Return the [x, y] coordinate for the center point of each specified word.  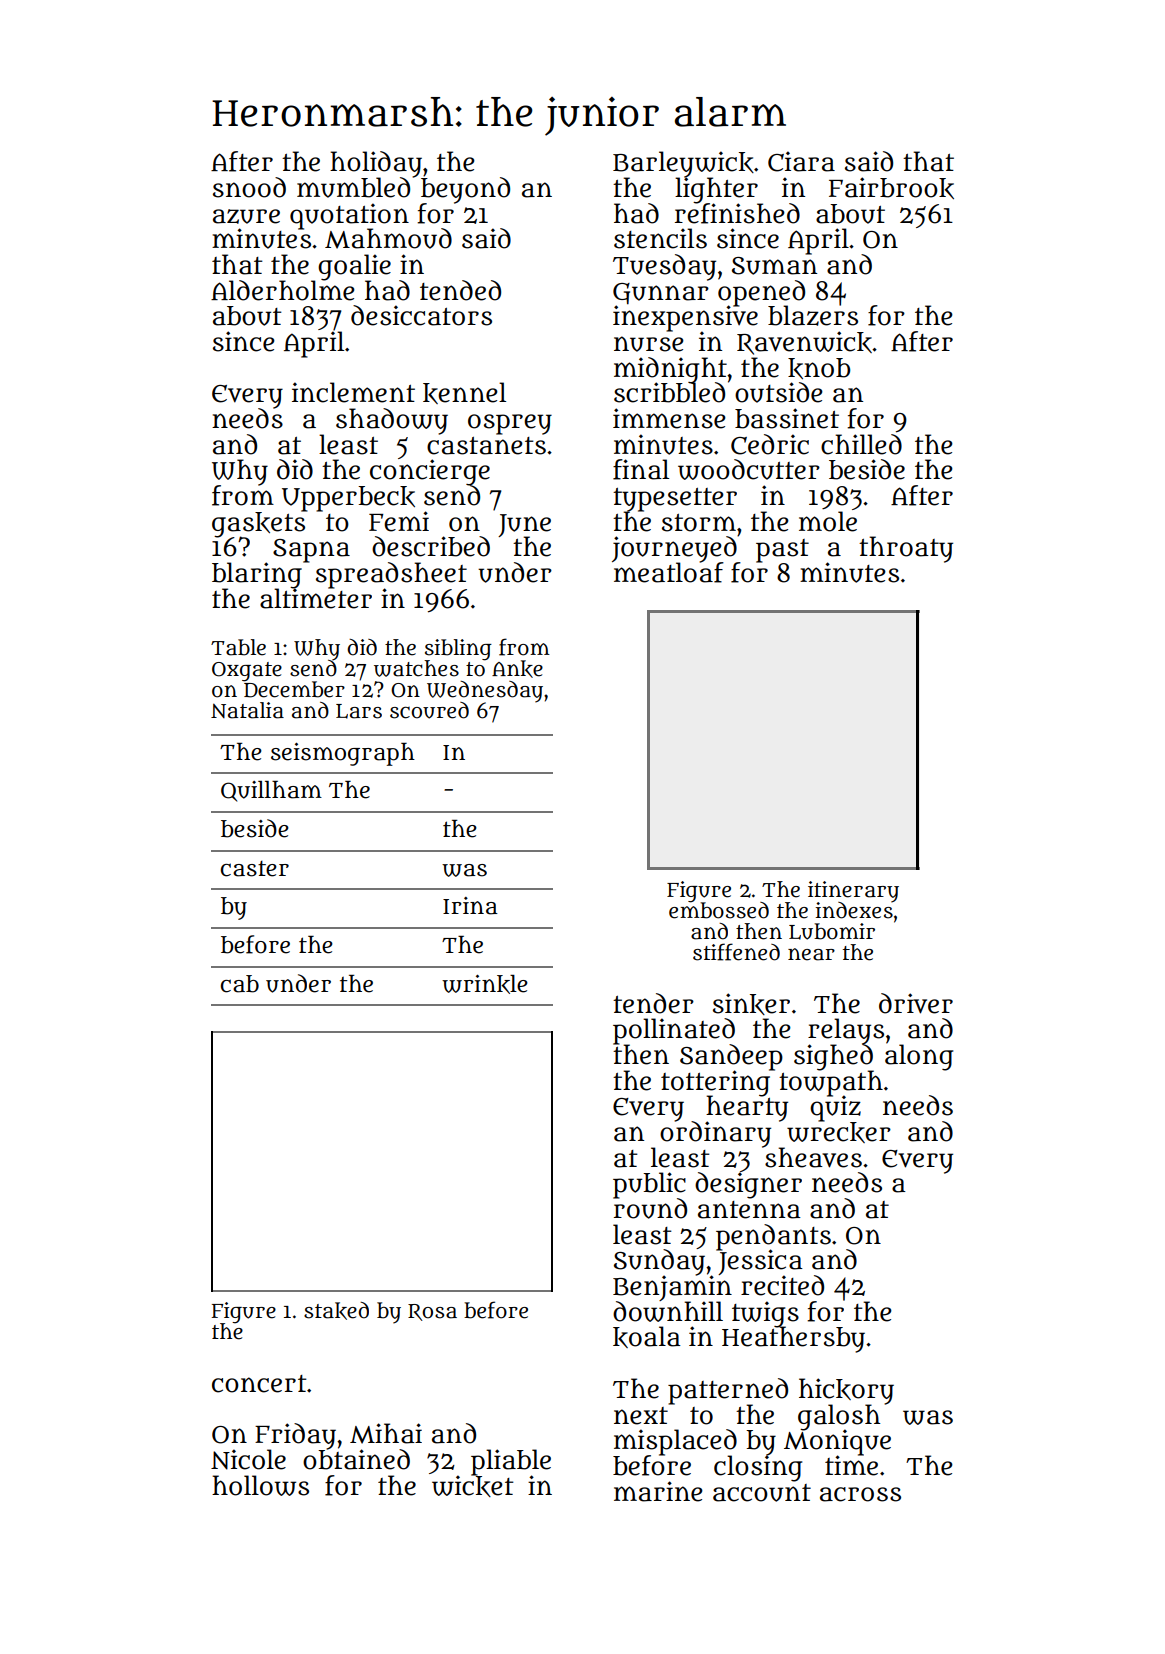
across [860, 1494]
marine [658, 1491]
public [649, 1185]
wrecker [839, 1132]
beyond [465, 190]
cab [240, 984]
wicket [473, 1486]
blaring [258, 575]
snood [249, 187]
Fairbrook [891, 188]
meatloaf [669, 572]
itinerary [853, 891]
